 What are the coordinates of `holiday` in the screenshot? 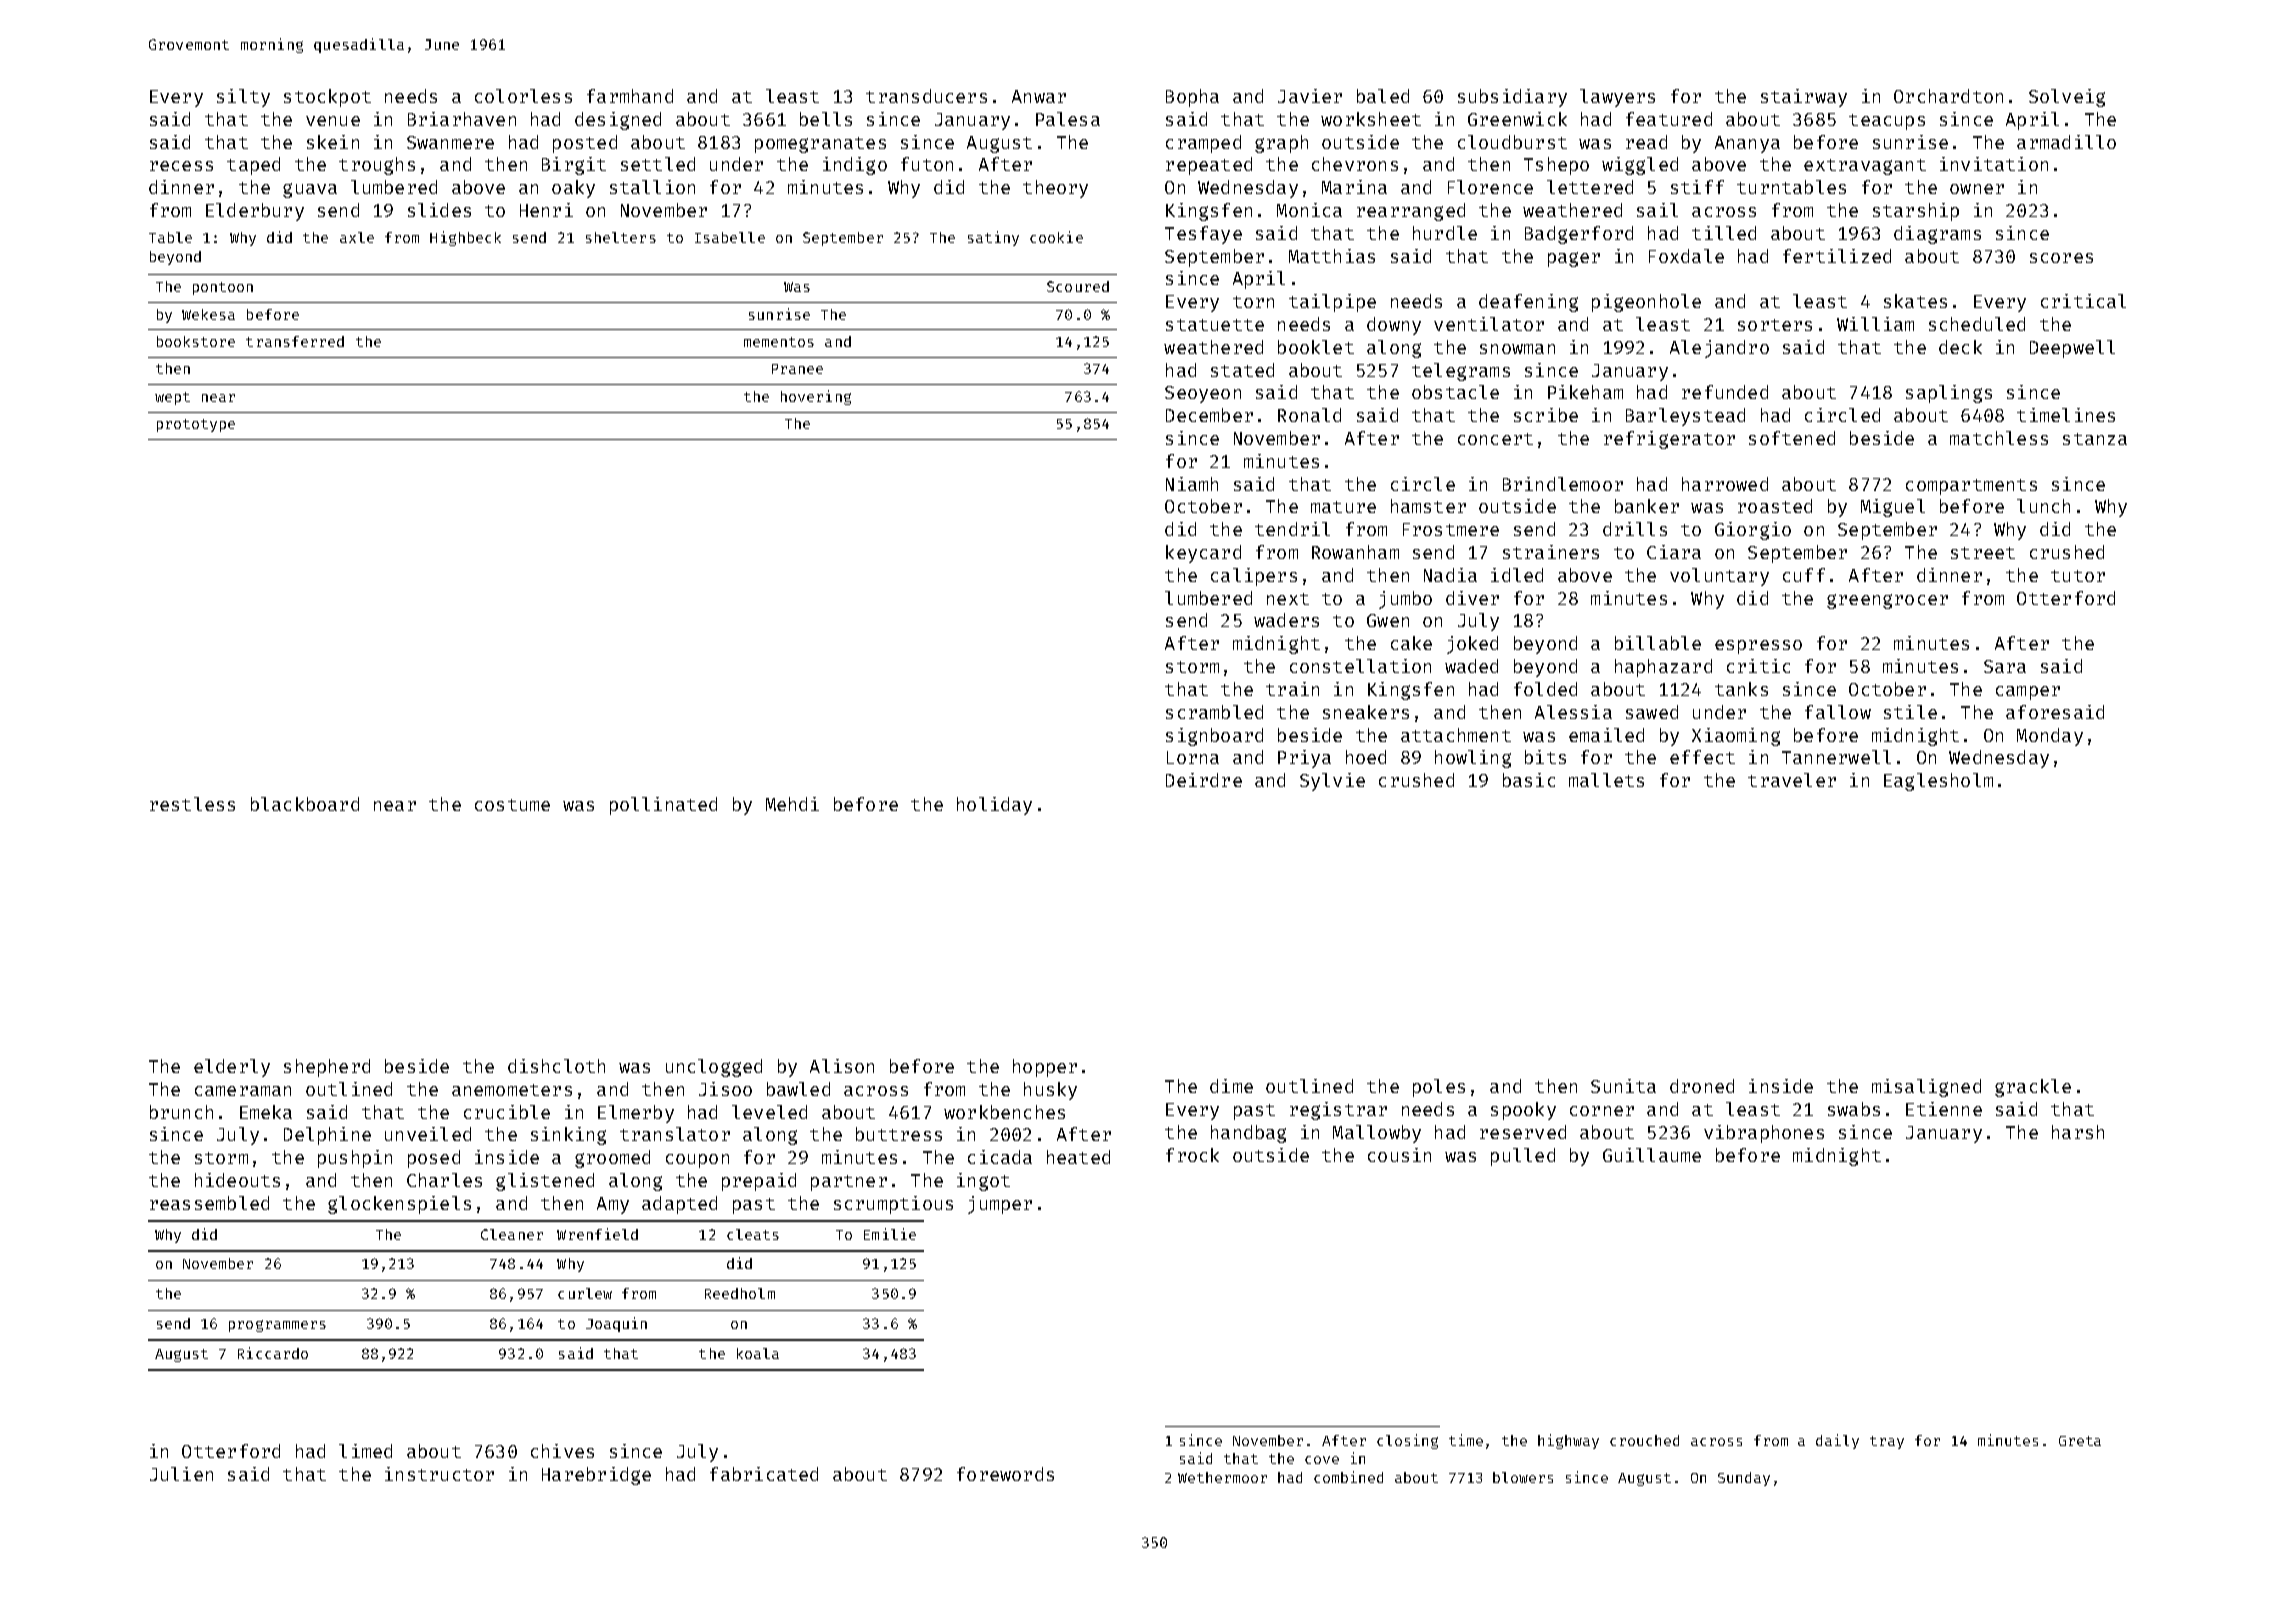 It's located at (994, 806).
